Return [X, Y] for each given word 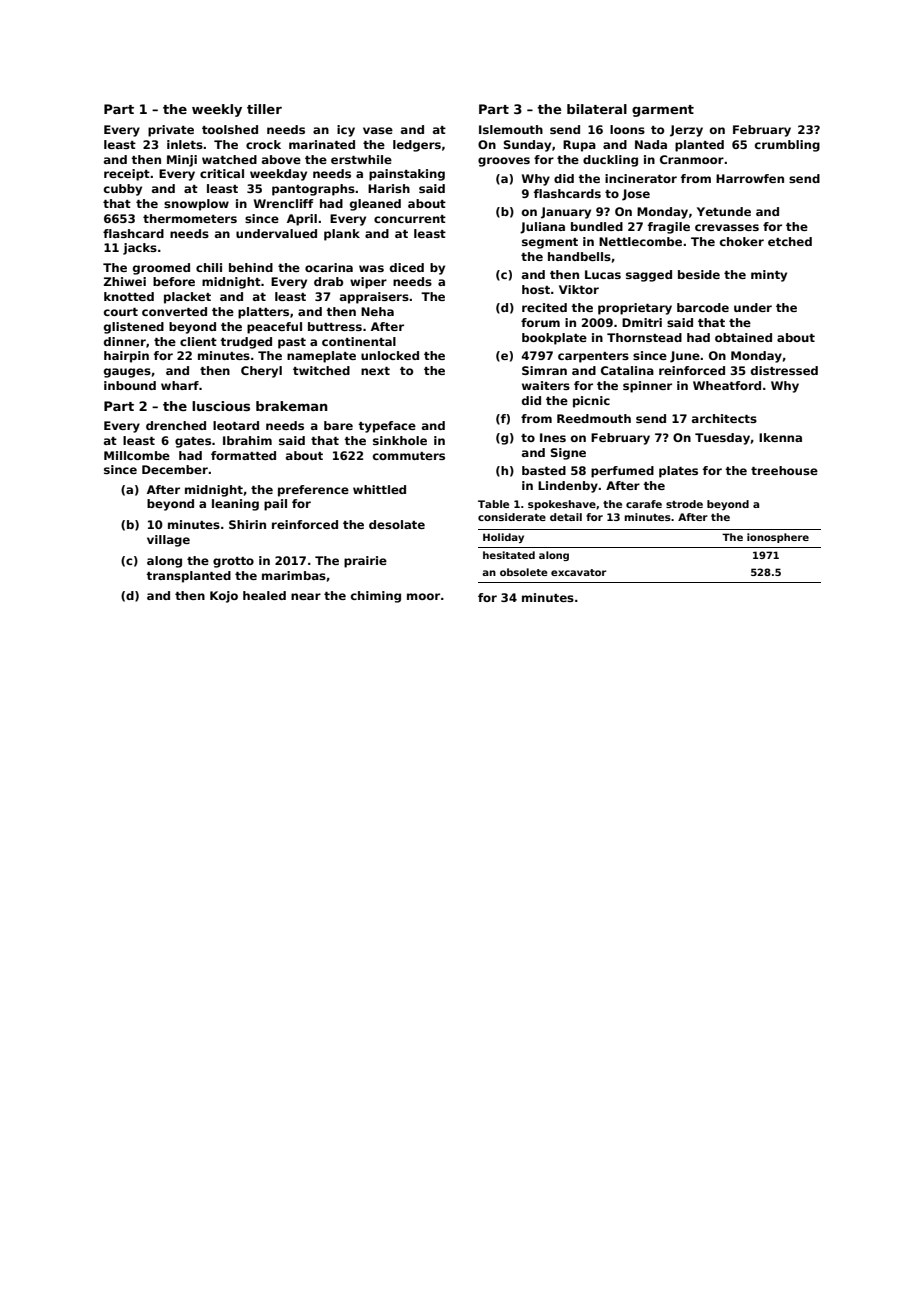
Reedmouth [594, 418]
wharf [180, 385]
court [121, 312]
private [171, 131]
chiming [376, 597]
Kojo [224, 597]
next [375, 371]
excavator [579, 572]
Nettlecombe [640, 241]
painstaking [407, 175]
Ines [553, 437]
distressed [784, 370]
